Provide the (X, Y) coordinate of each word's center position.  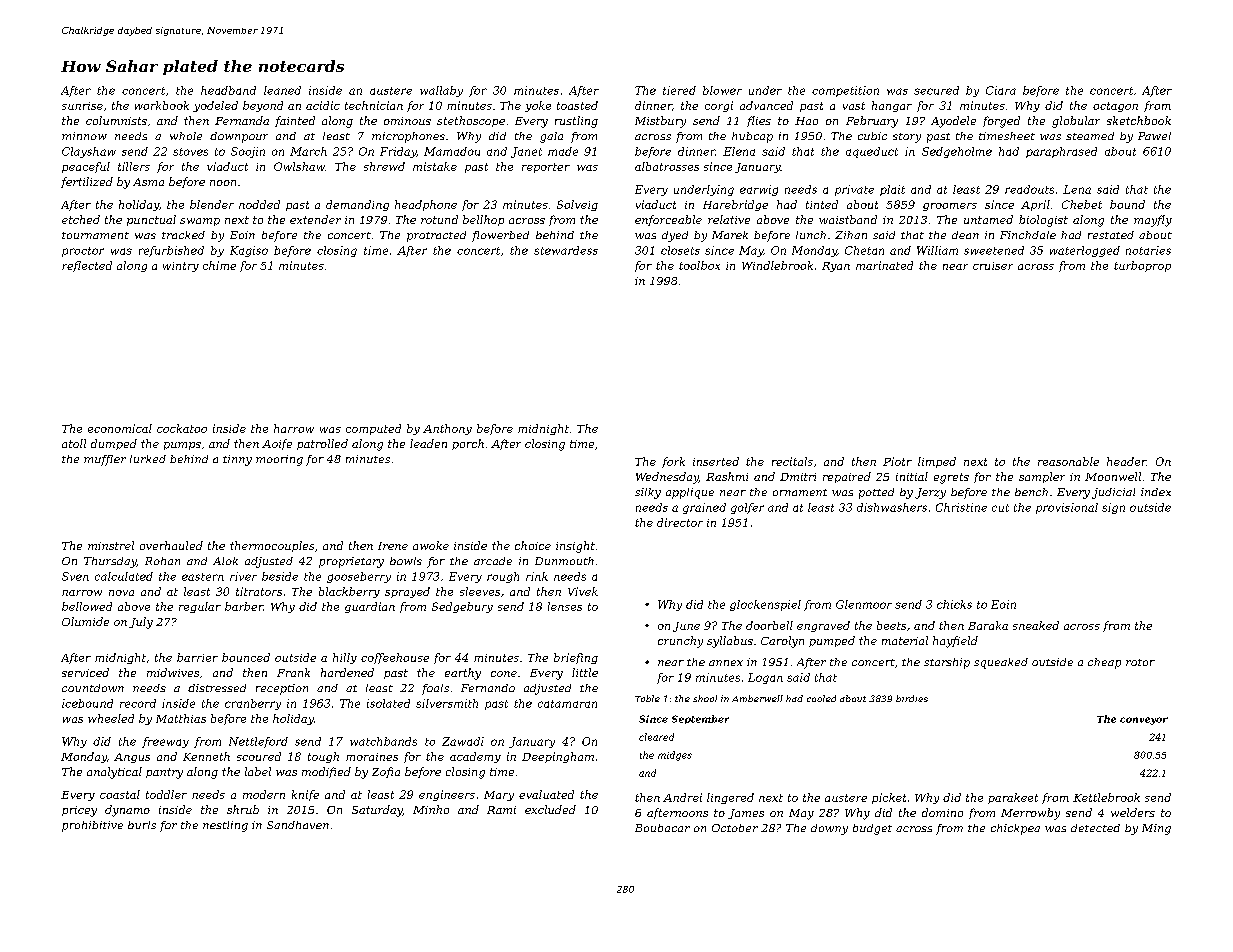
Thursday (110, 562)
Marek (730, 235)
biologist (1043, 221)
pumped (832, 641)
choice (533, 545)
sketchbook (1139, 120)
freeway (165, 742)
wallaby (441, 91)
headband (228, 90)
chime (219, 265)
